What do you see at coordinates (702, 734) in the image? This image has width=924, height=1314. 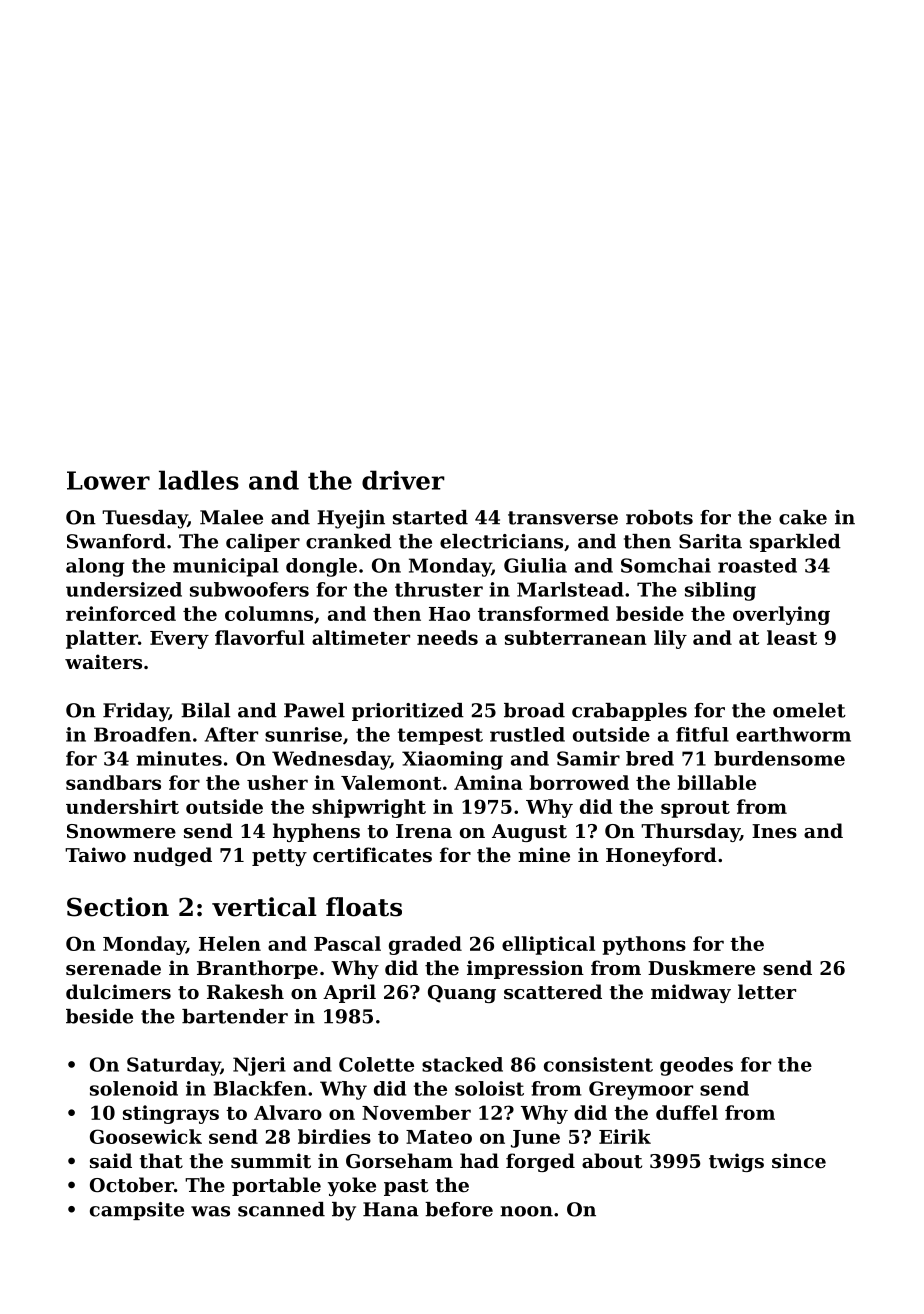 I see `fitful` at bounding box center [702, 734].
